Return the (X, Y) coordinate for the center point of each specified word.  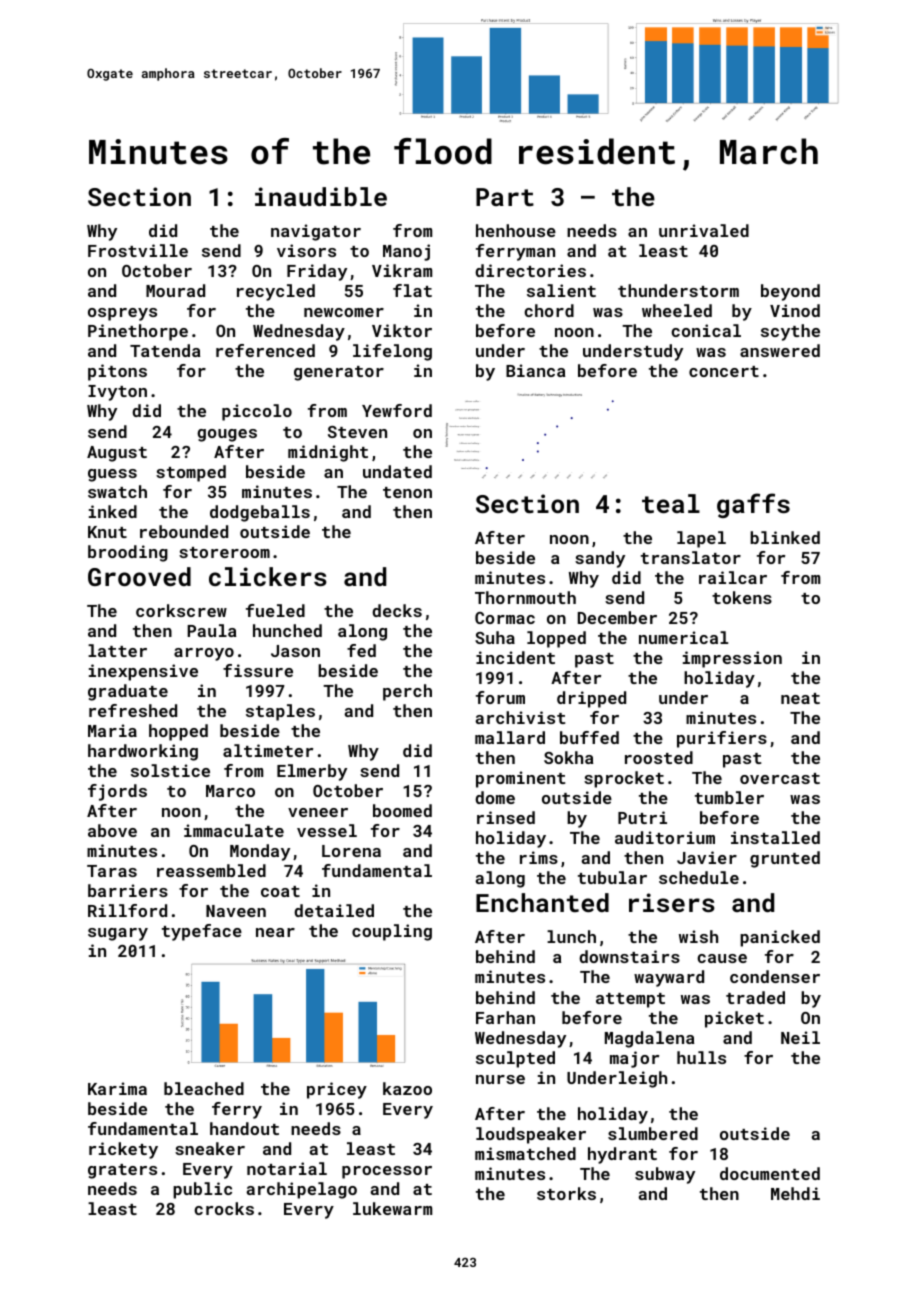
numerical (683, 637)
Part (505, 197)
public (202, 1190)
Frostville (138, 250)
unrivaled (704, 230)
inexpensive (143, 672)
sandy (600, 559)
